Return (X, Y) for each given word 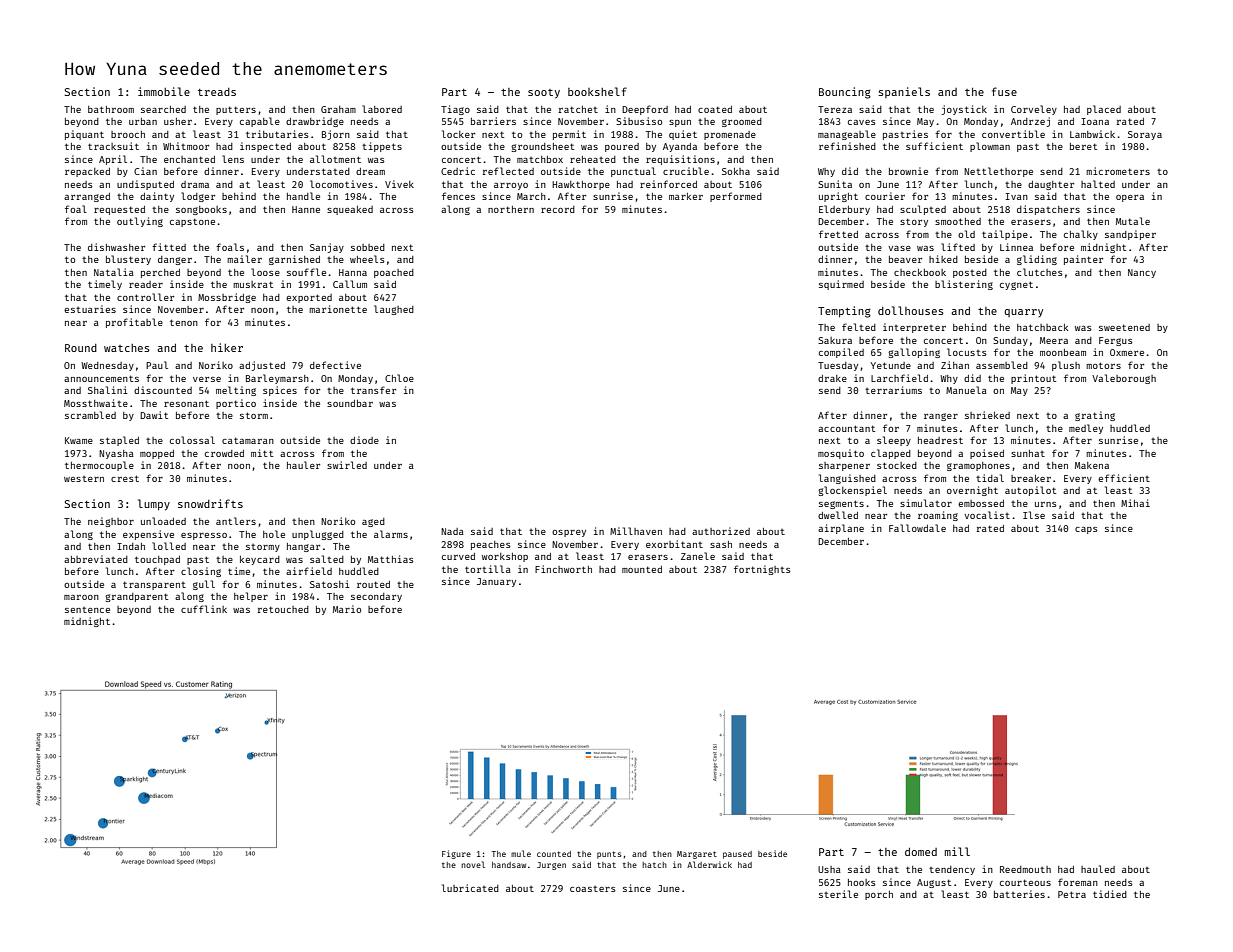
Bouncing (845, 93)
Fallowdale (917, 528)
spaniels (904, 92)
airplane (841, 529)
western (84, 479)
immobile (164, 91)
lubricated (470, 888)
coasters (593, 889)
